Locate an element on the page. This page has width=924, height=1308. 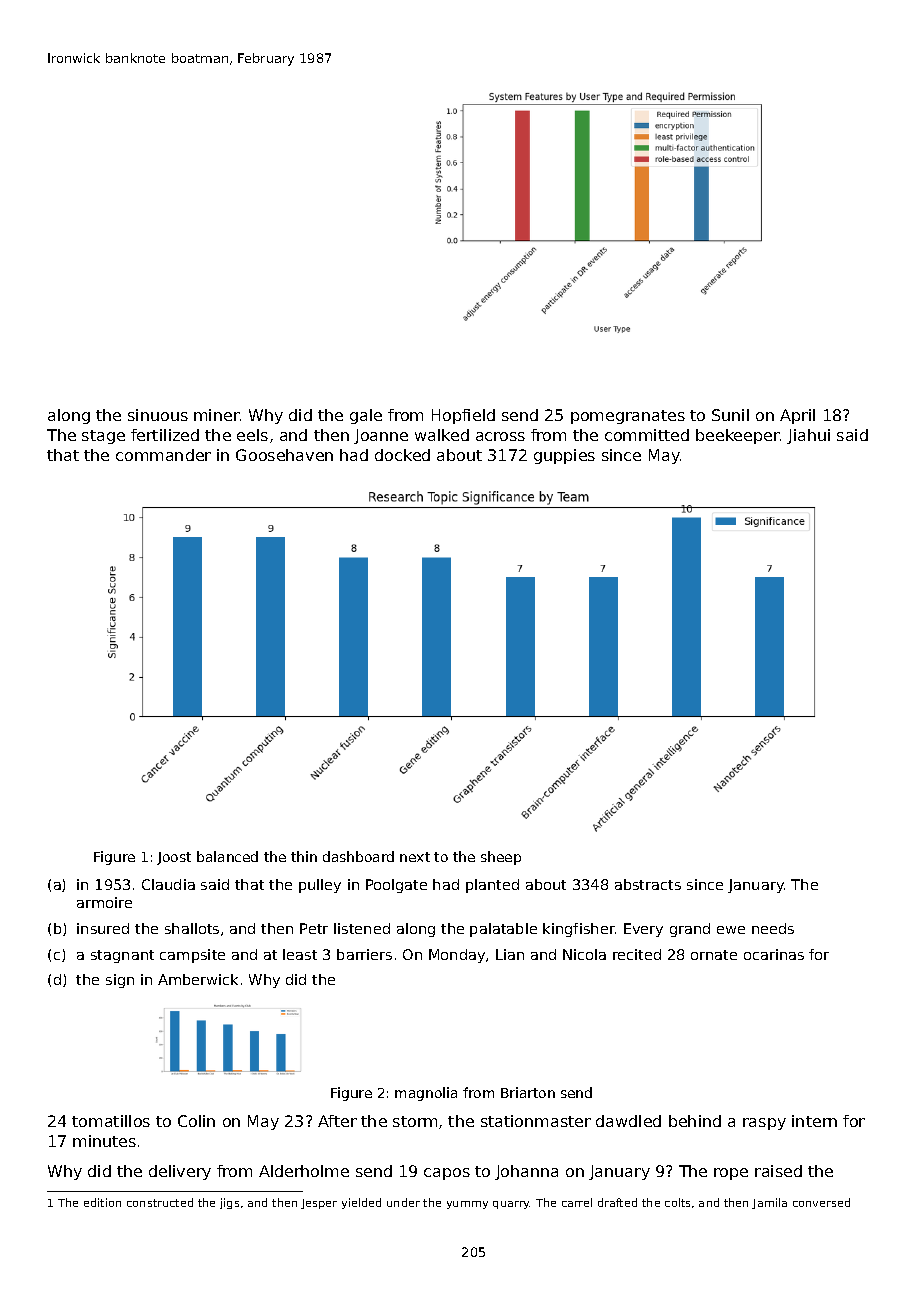
sheep is located at coordinates (501, 858).
